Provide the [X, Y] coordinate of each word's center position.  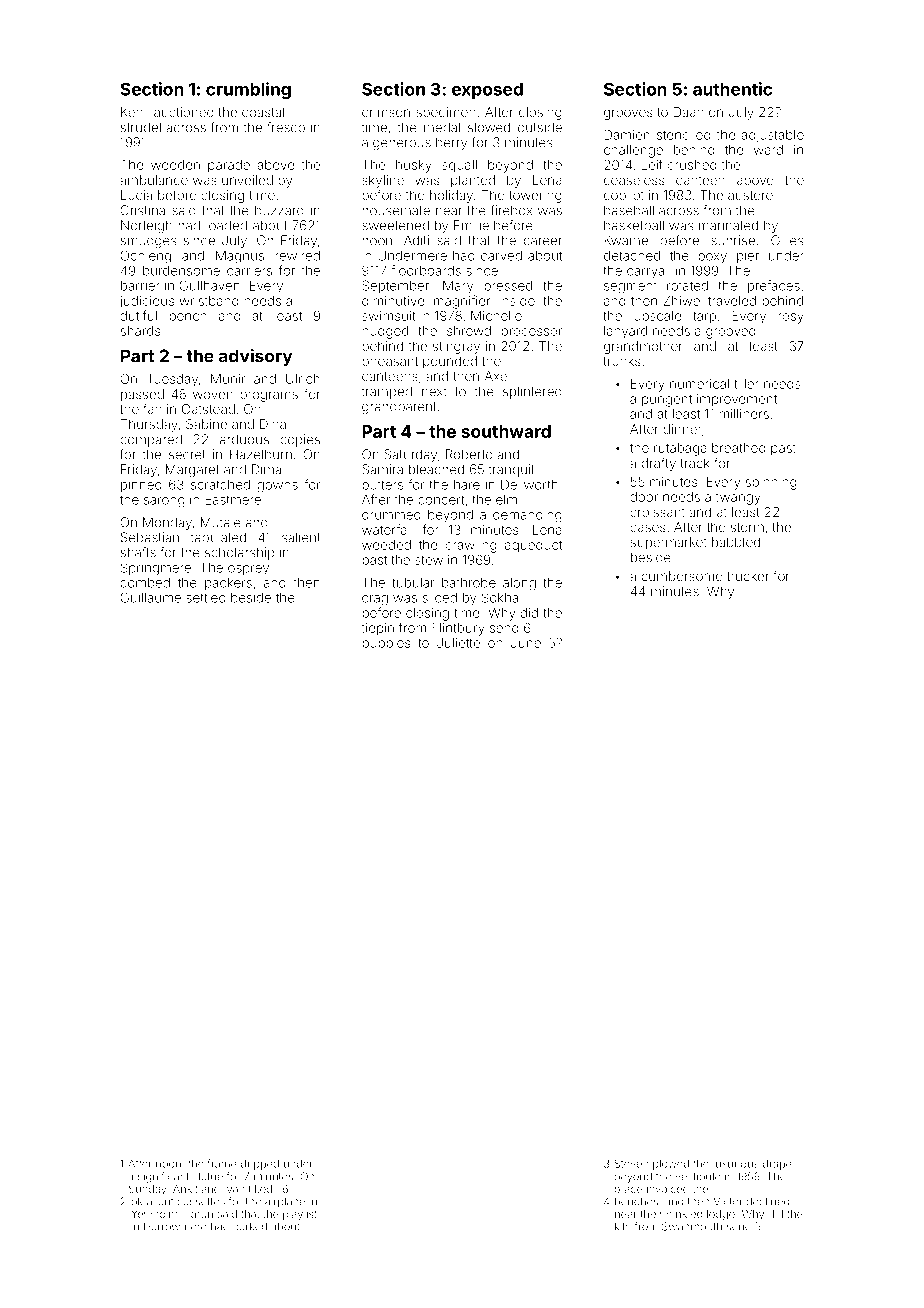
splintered [532, 392]
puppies [386, 644]
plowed [671, 1165]
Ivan [234, 1189]
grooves [628, 114]
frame [222, 1163]
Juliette [458, 643]
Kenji [135, 113]
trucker [748, 576]
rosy [791, 318]
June [526, 643]
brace [629, 1189]
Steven [631, 1163]
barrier [140, 286]
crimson [386, 112]
